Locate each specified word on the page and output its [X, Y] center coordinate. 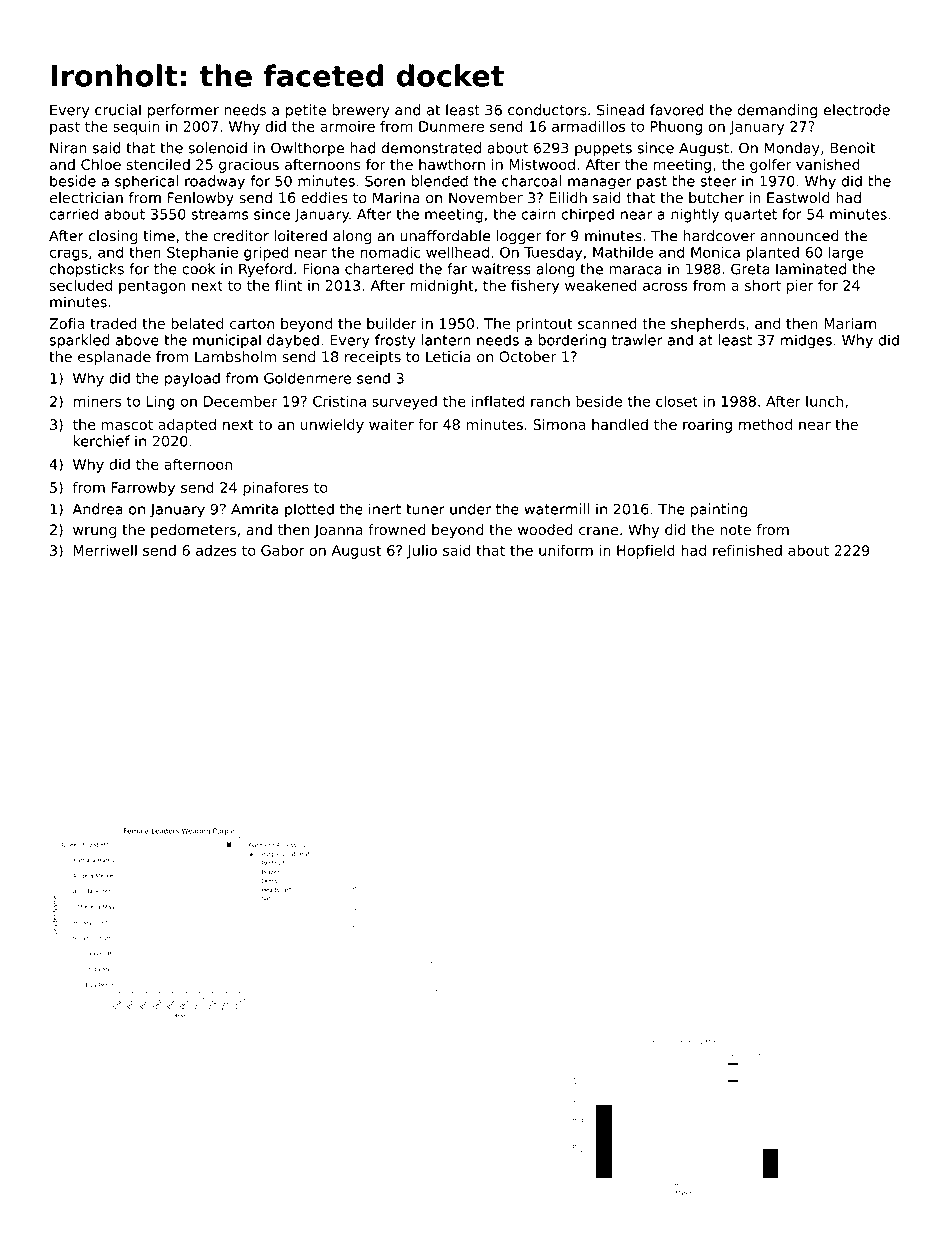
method [765, 424]
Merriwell [105, 550]
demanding [777, 111]
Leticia [448, 357]
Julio [422, 552]
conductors [547, 110]
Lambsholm [235, 357]
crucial [118, 110]
